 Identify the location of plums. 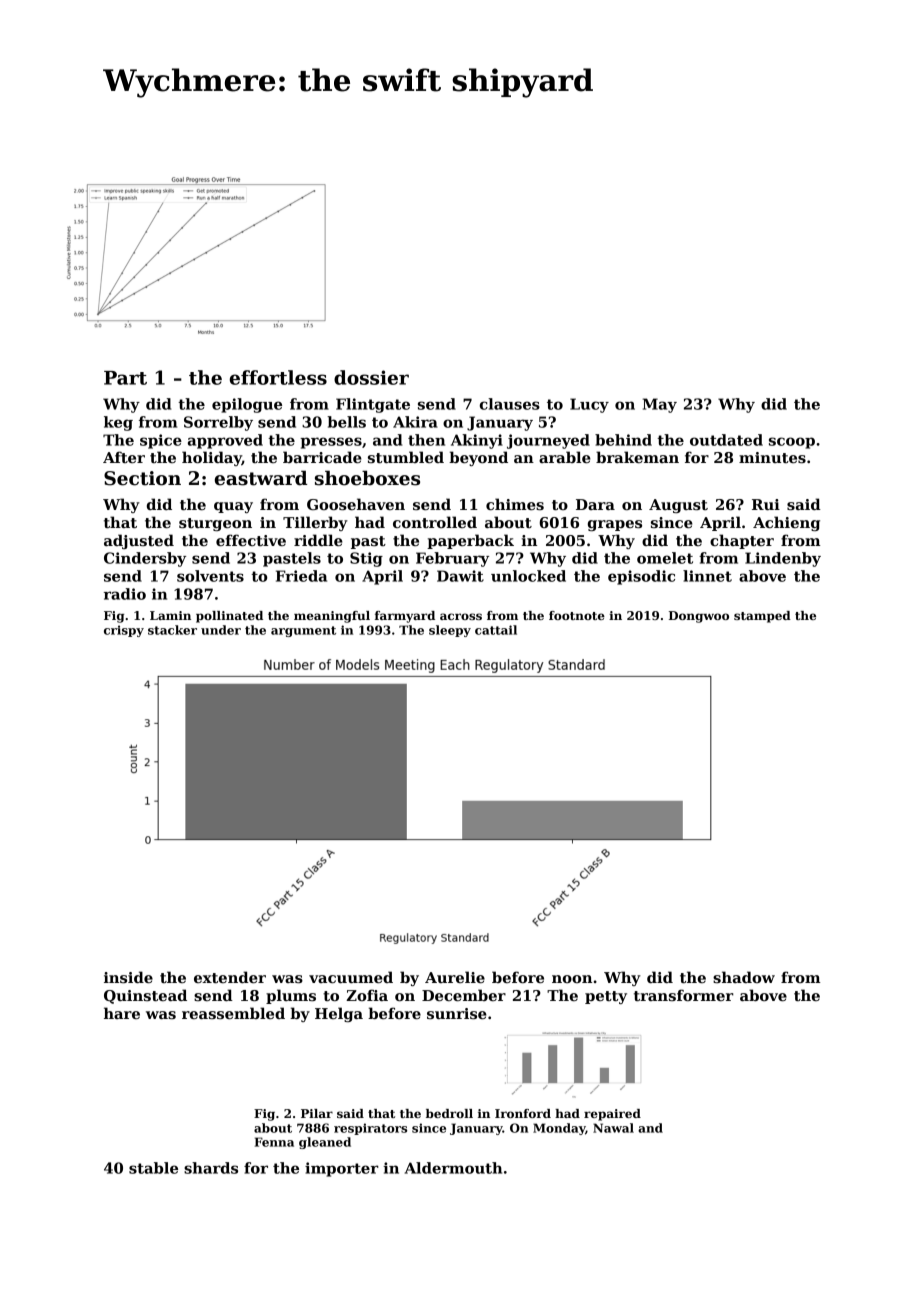
(291, 996).
